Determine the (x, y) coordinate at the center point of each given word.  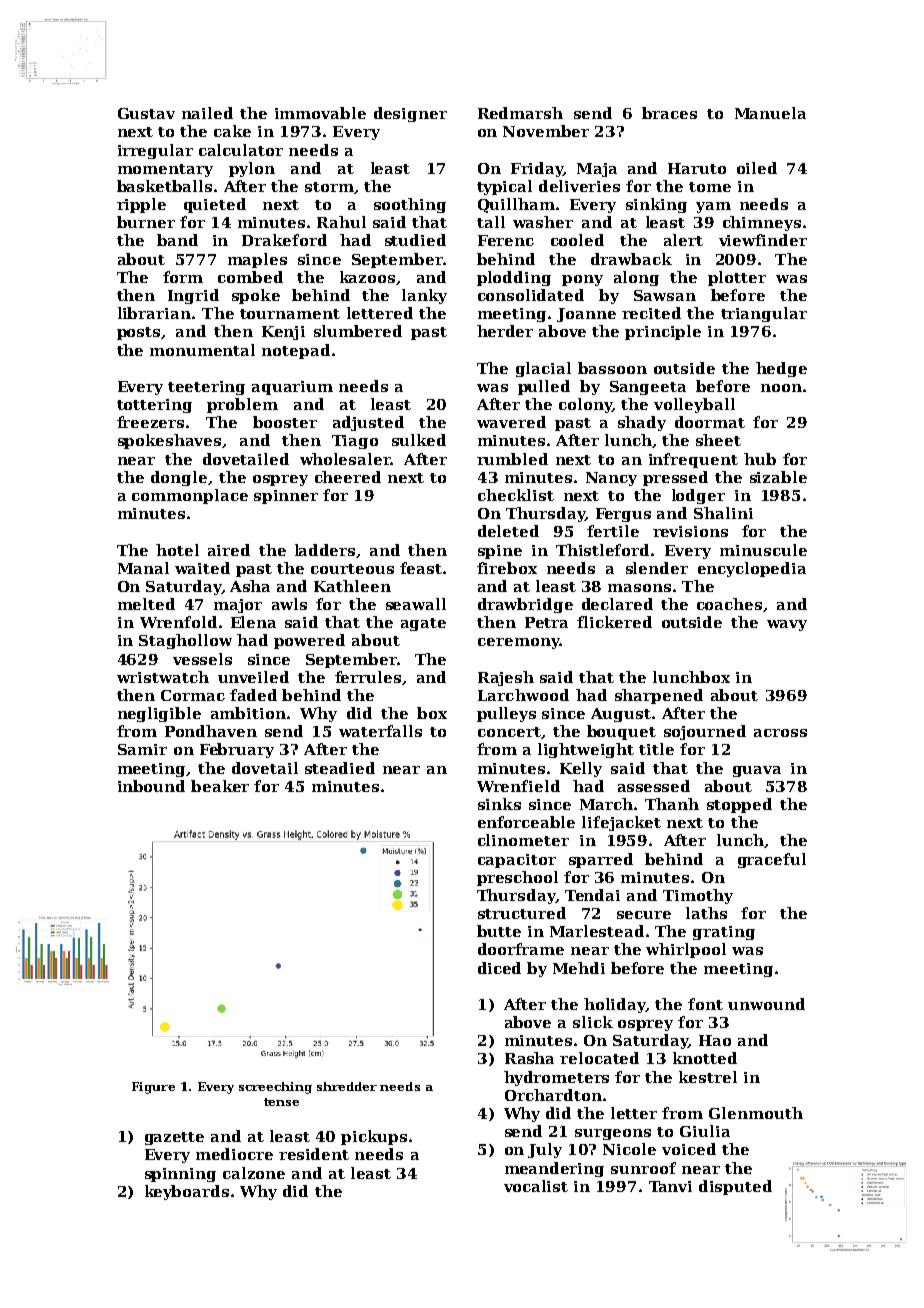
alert (683, 240)
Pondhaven (211, 731)
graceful (772, 860)
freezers (150, 422)
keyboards (187, 1192)
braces (669, 113)
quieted (215, 205)
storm (329, 187)
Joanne (586, 315)
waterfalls (380, 731)
